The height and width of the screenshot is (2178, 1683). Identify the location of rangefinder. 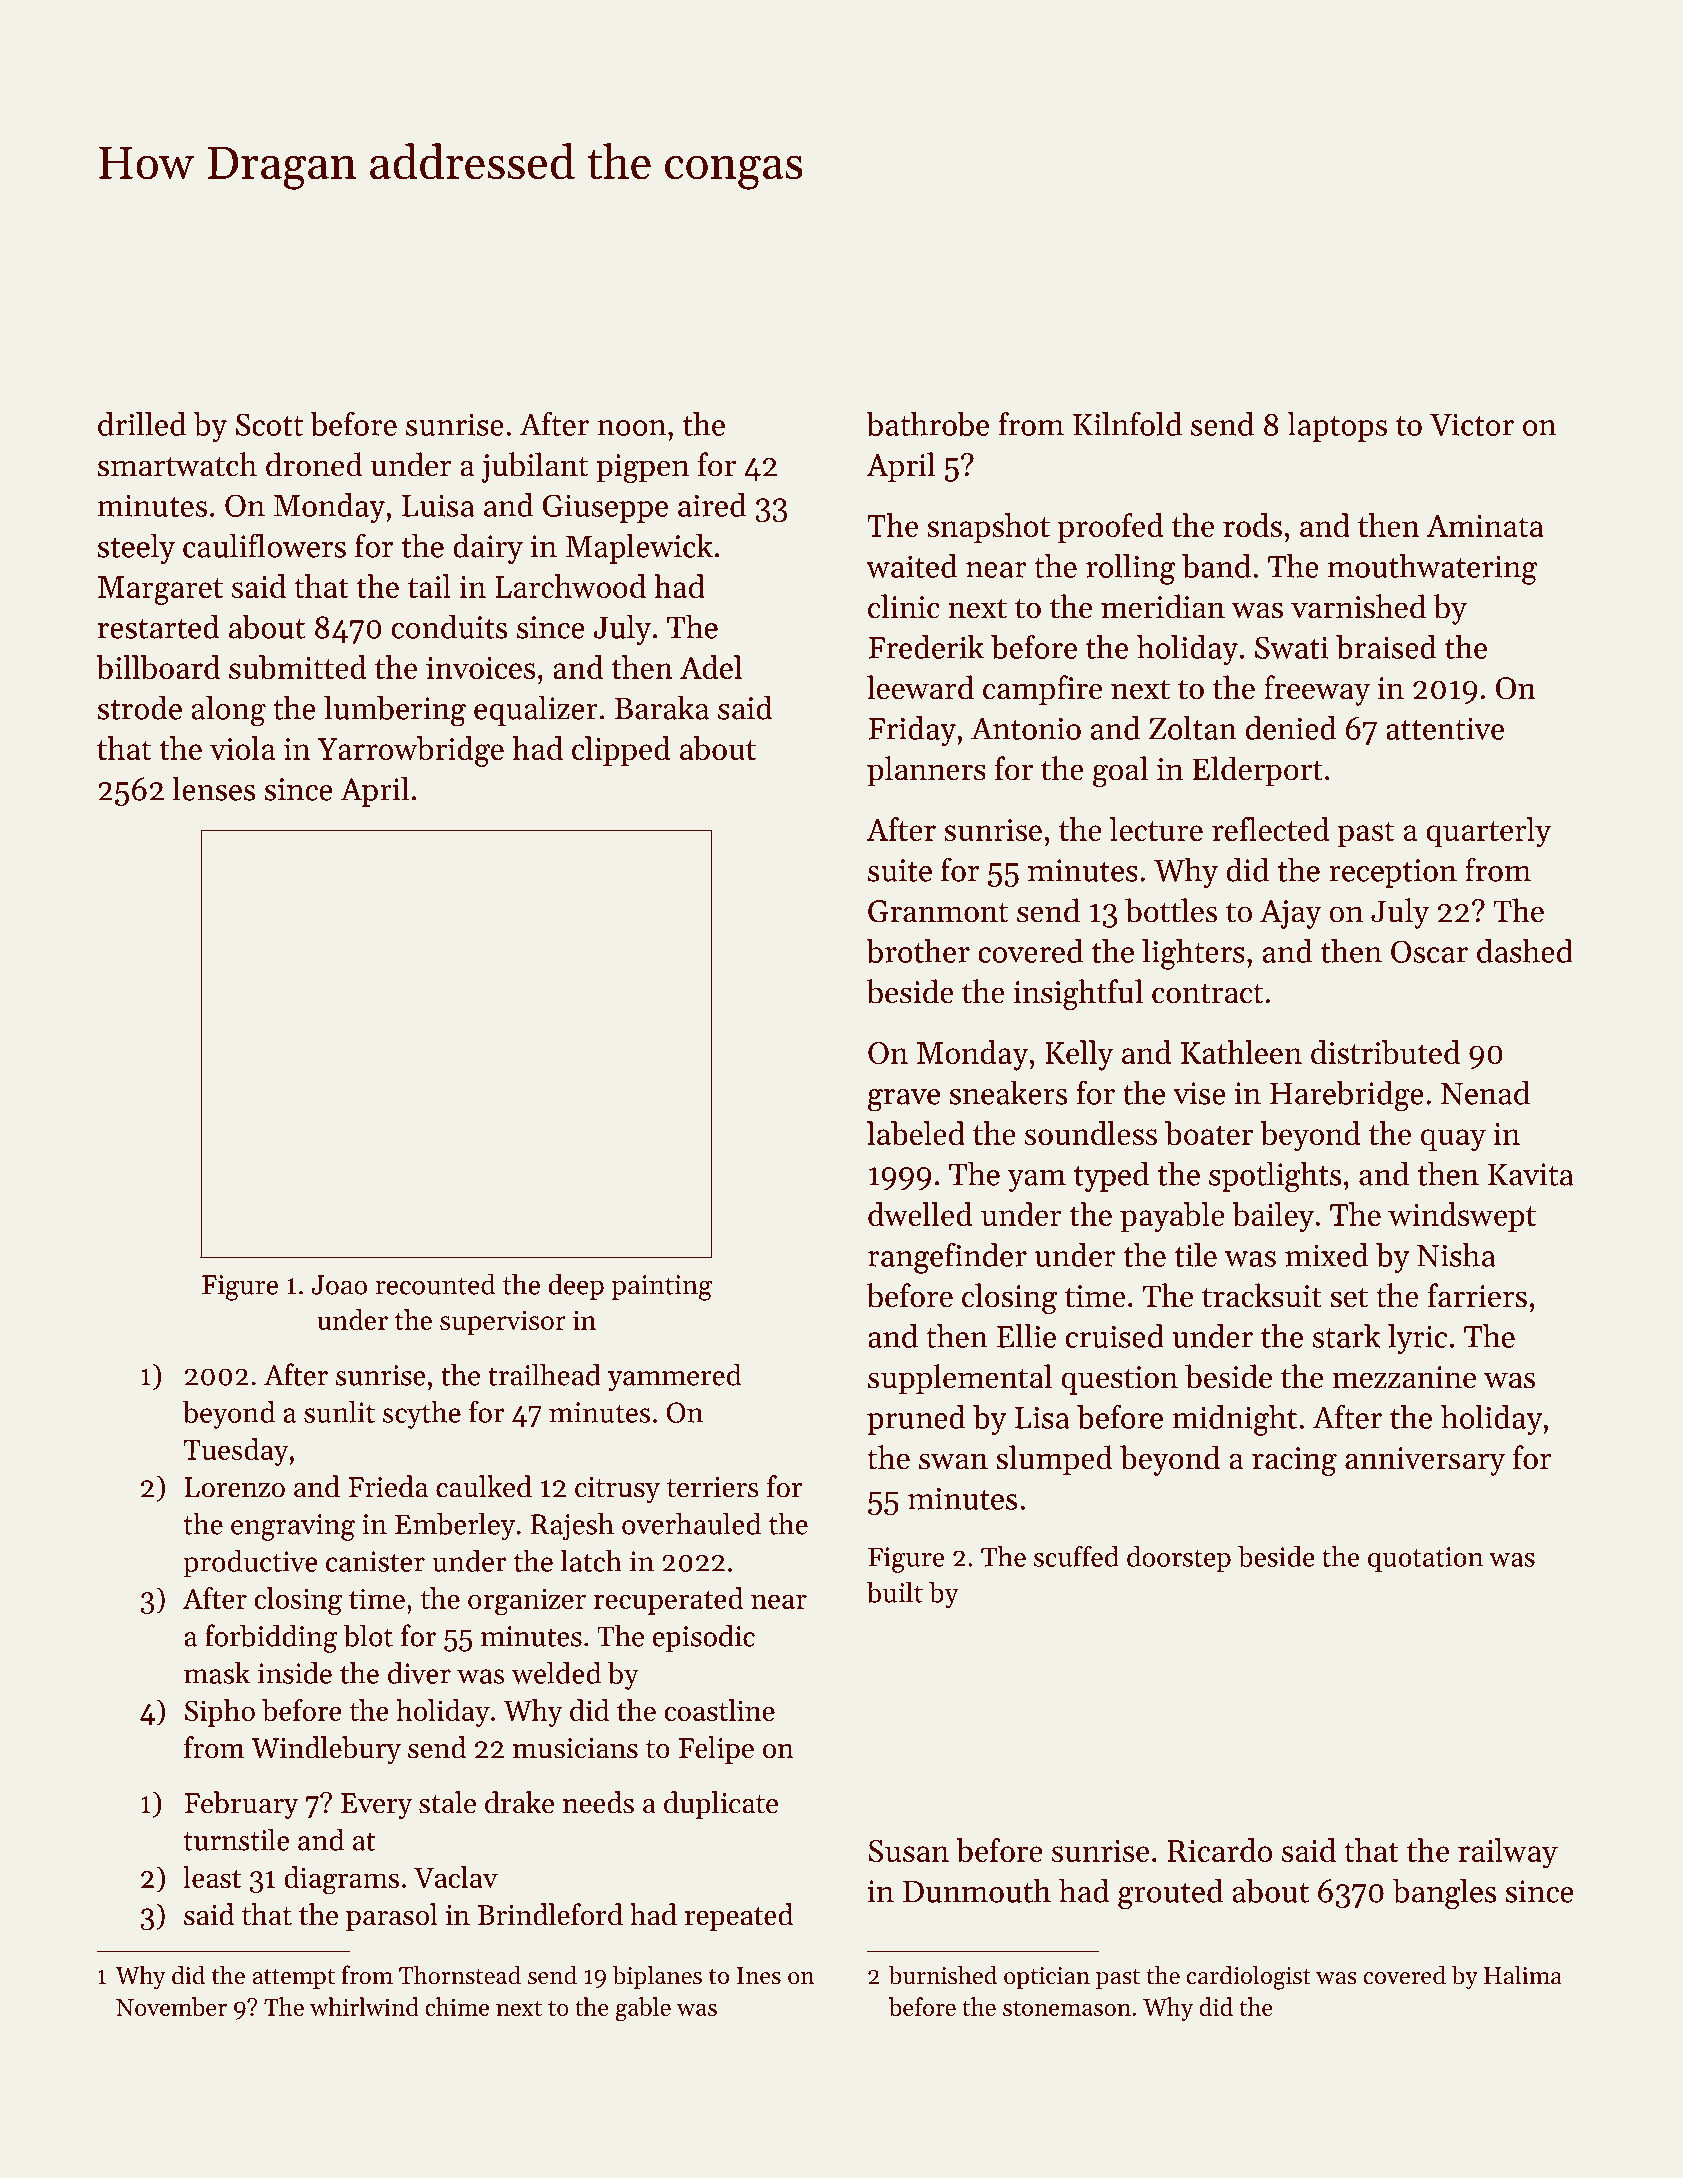
(947, 1258).
